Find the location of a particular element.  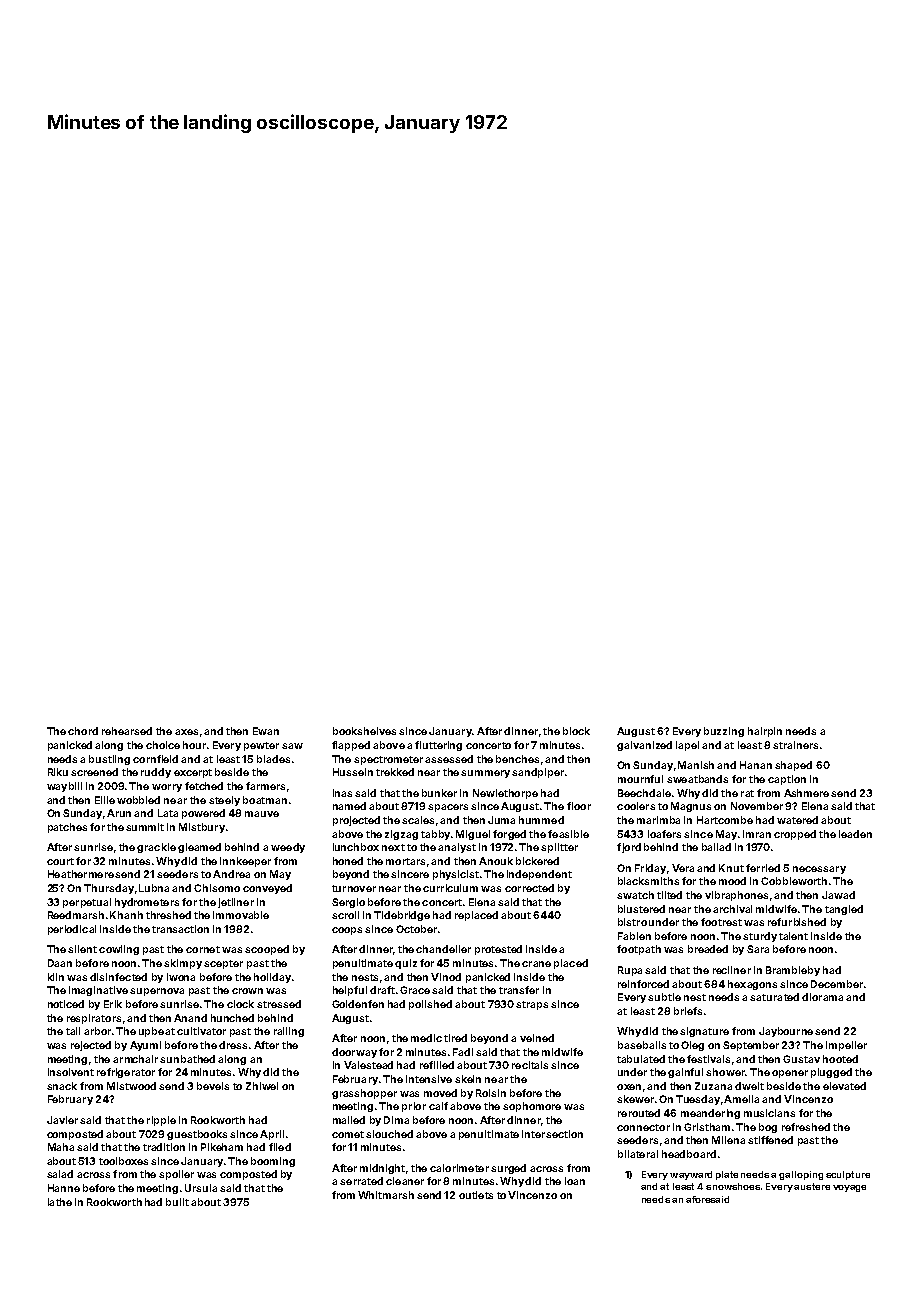

Chisomo is located at coordinates (217, 888).
